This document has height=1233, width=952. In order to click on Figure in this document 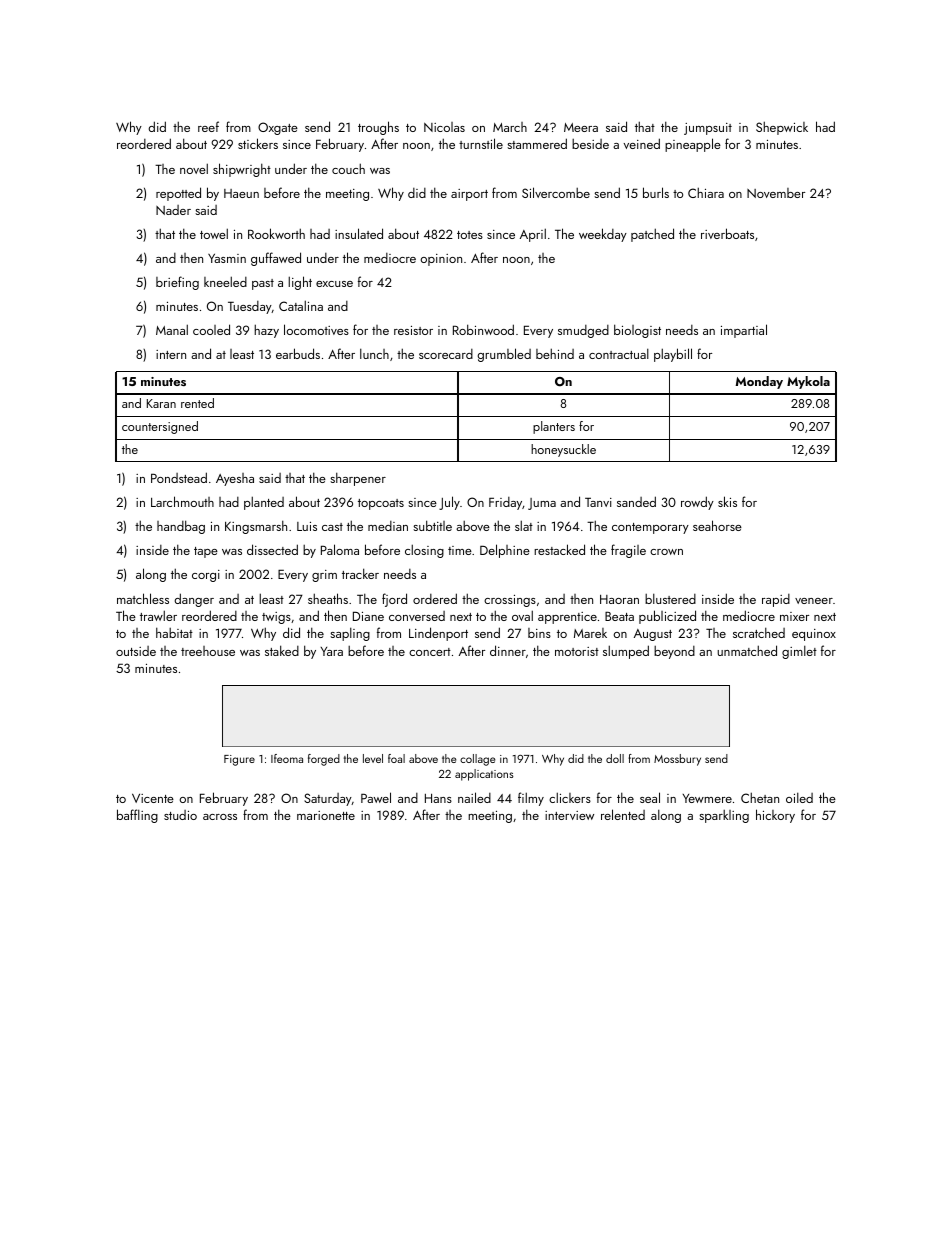, I will do `click(239, 760)`.
